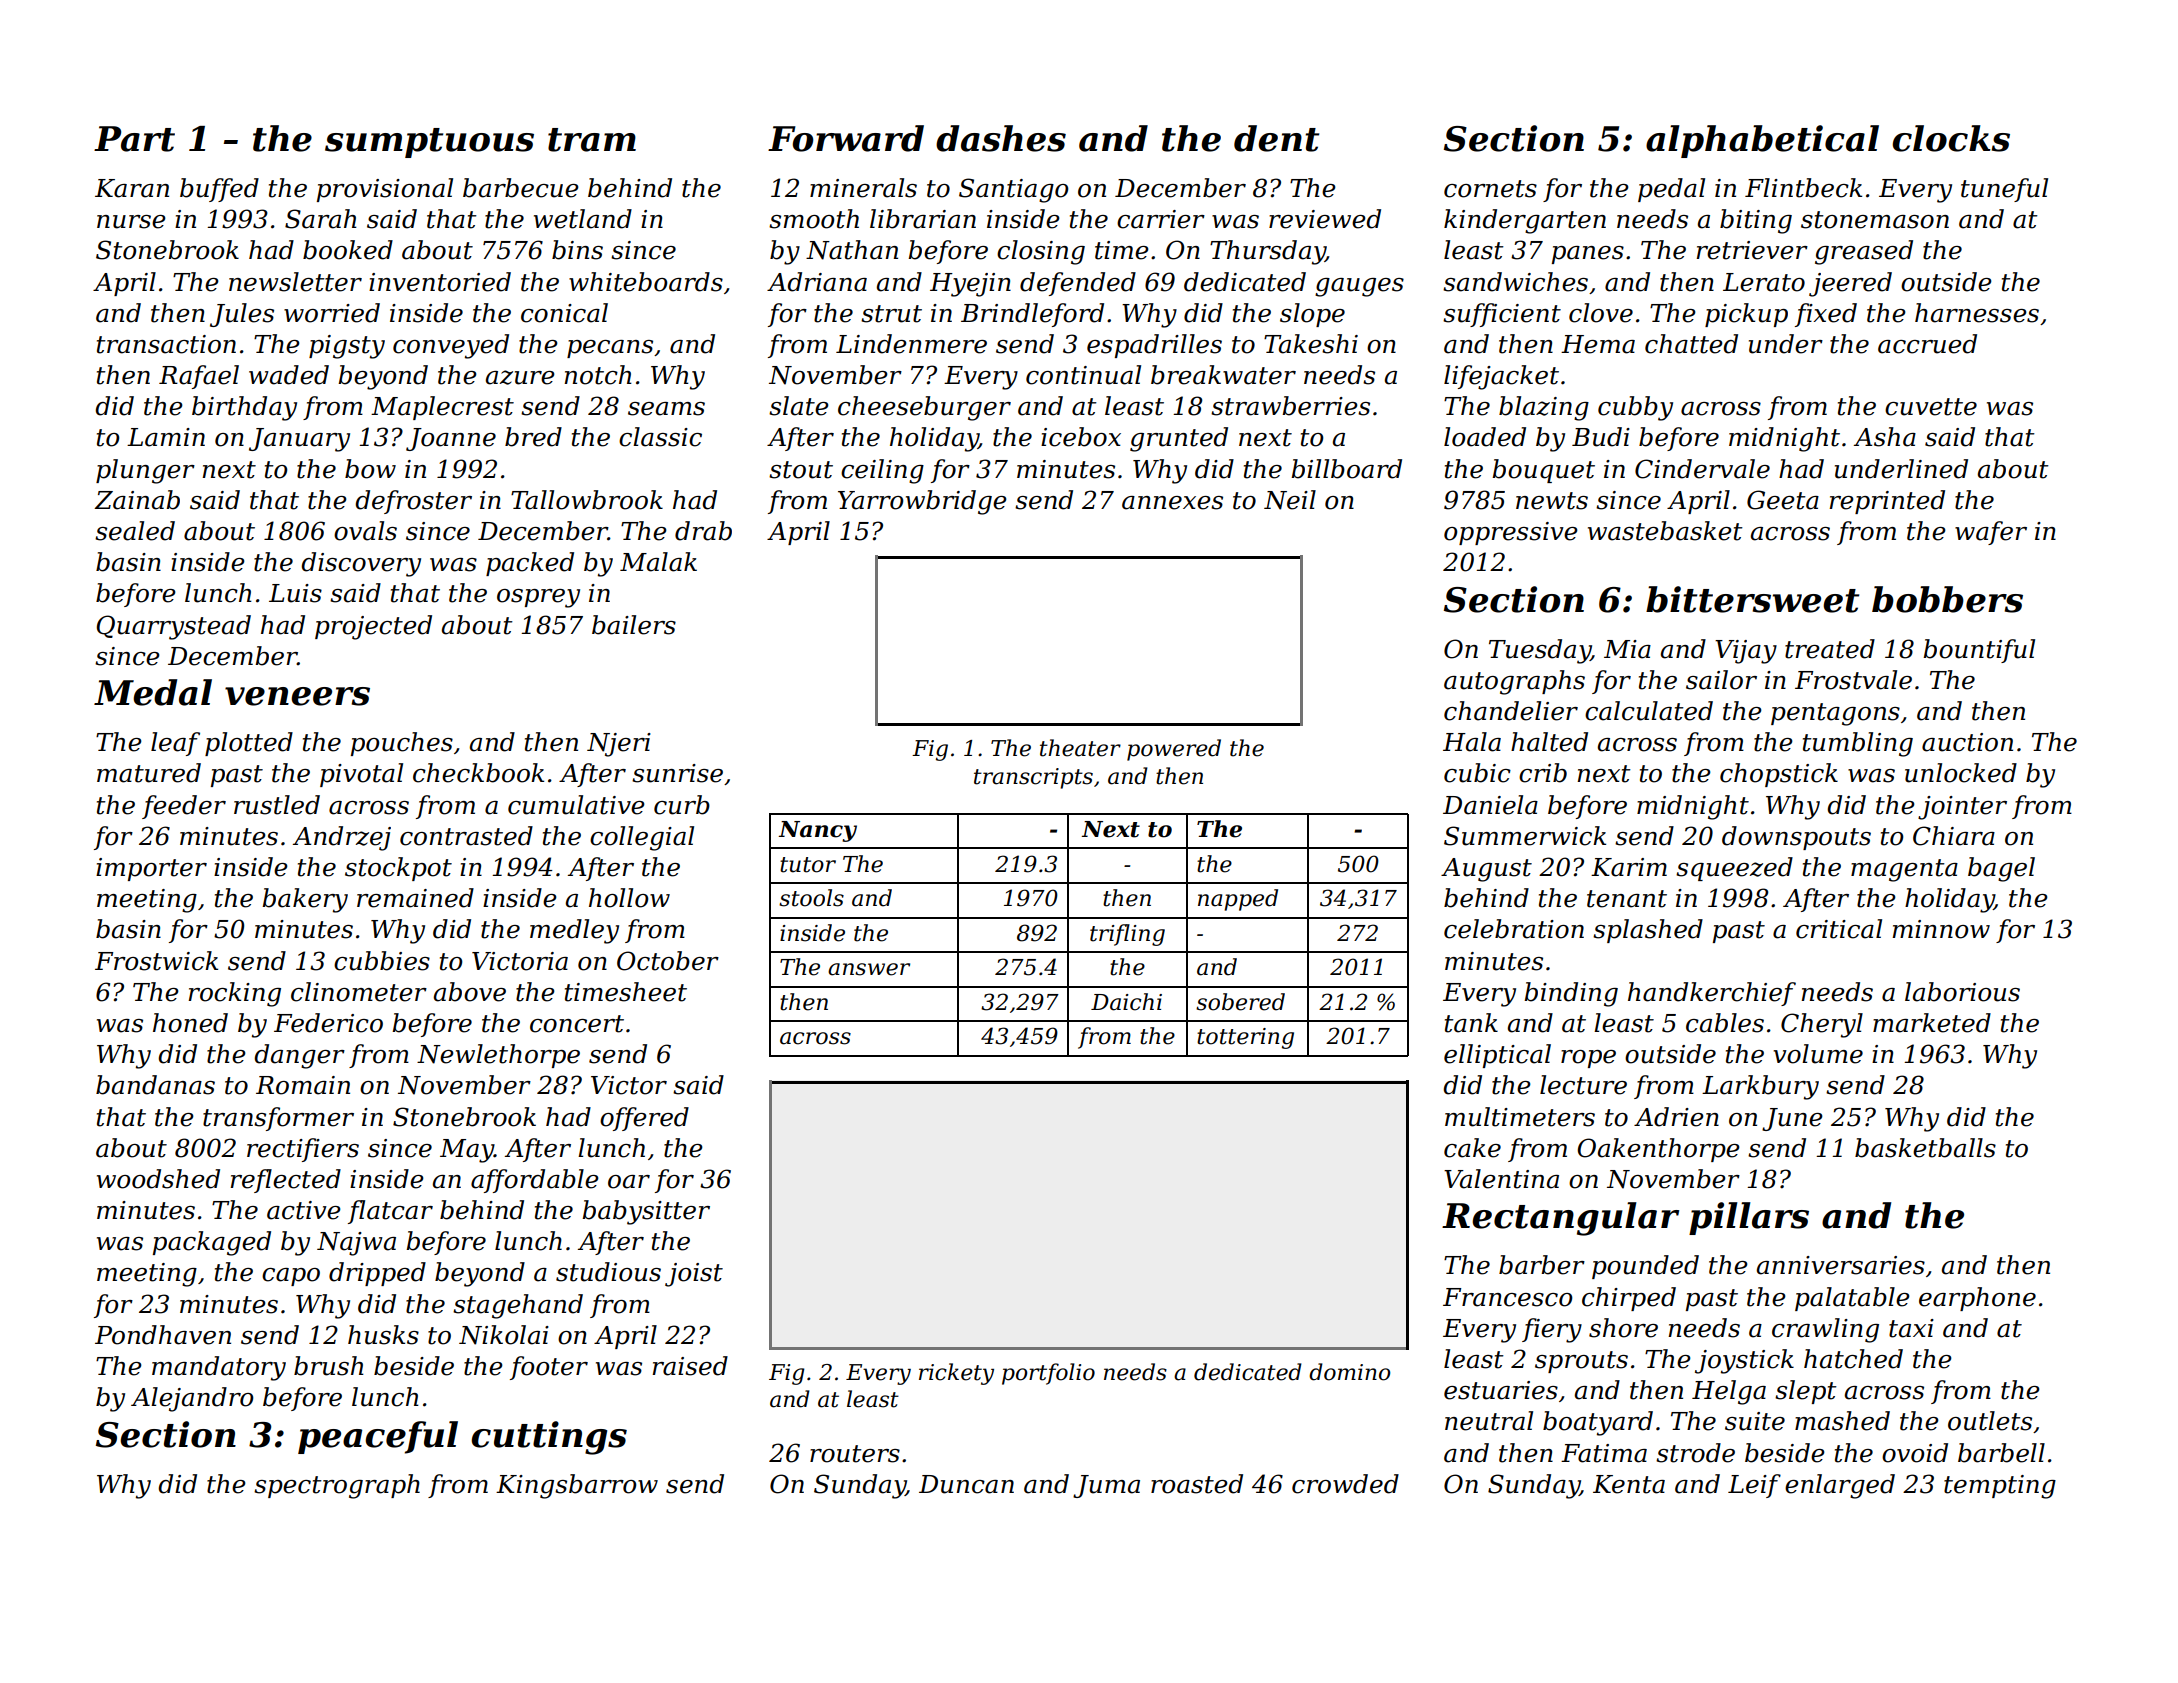 The height and width of the image is (1683, 2178). I want to click on packaged, so click(212, 1243).
